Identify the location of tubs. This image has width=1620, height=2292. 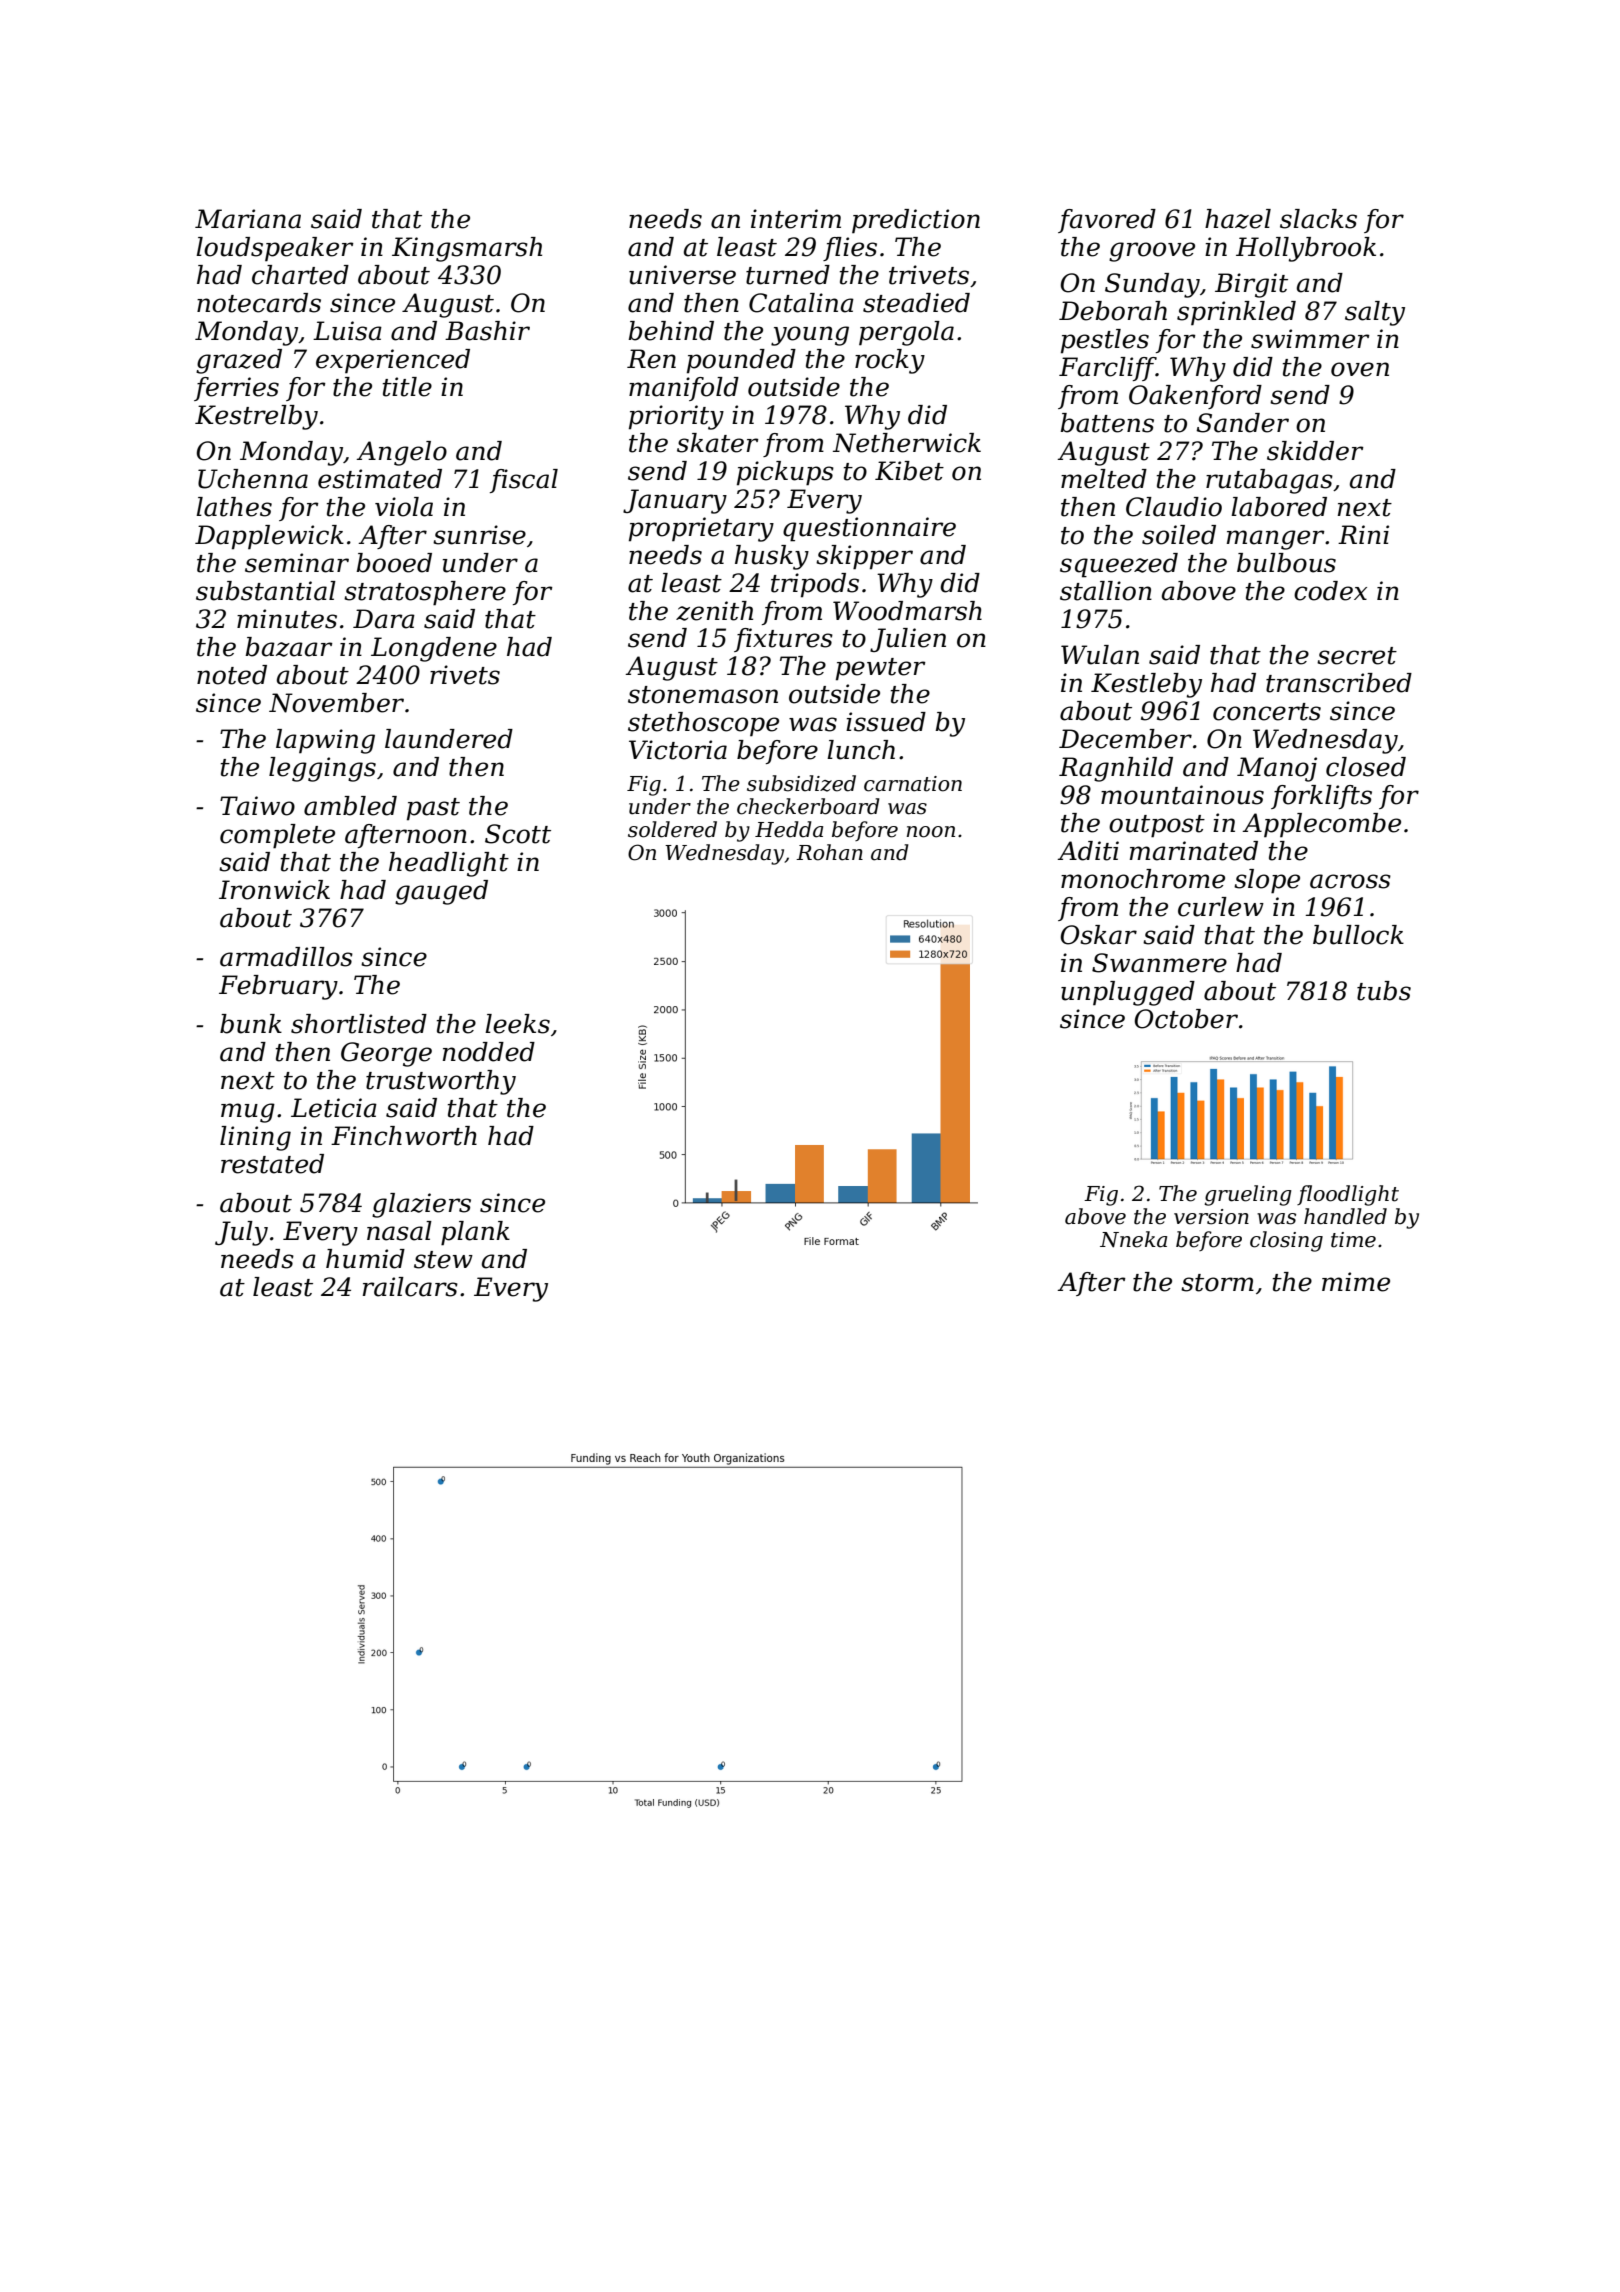
(1384, 991).
